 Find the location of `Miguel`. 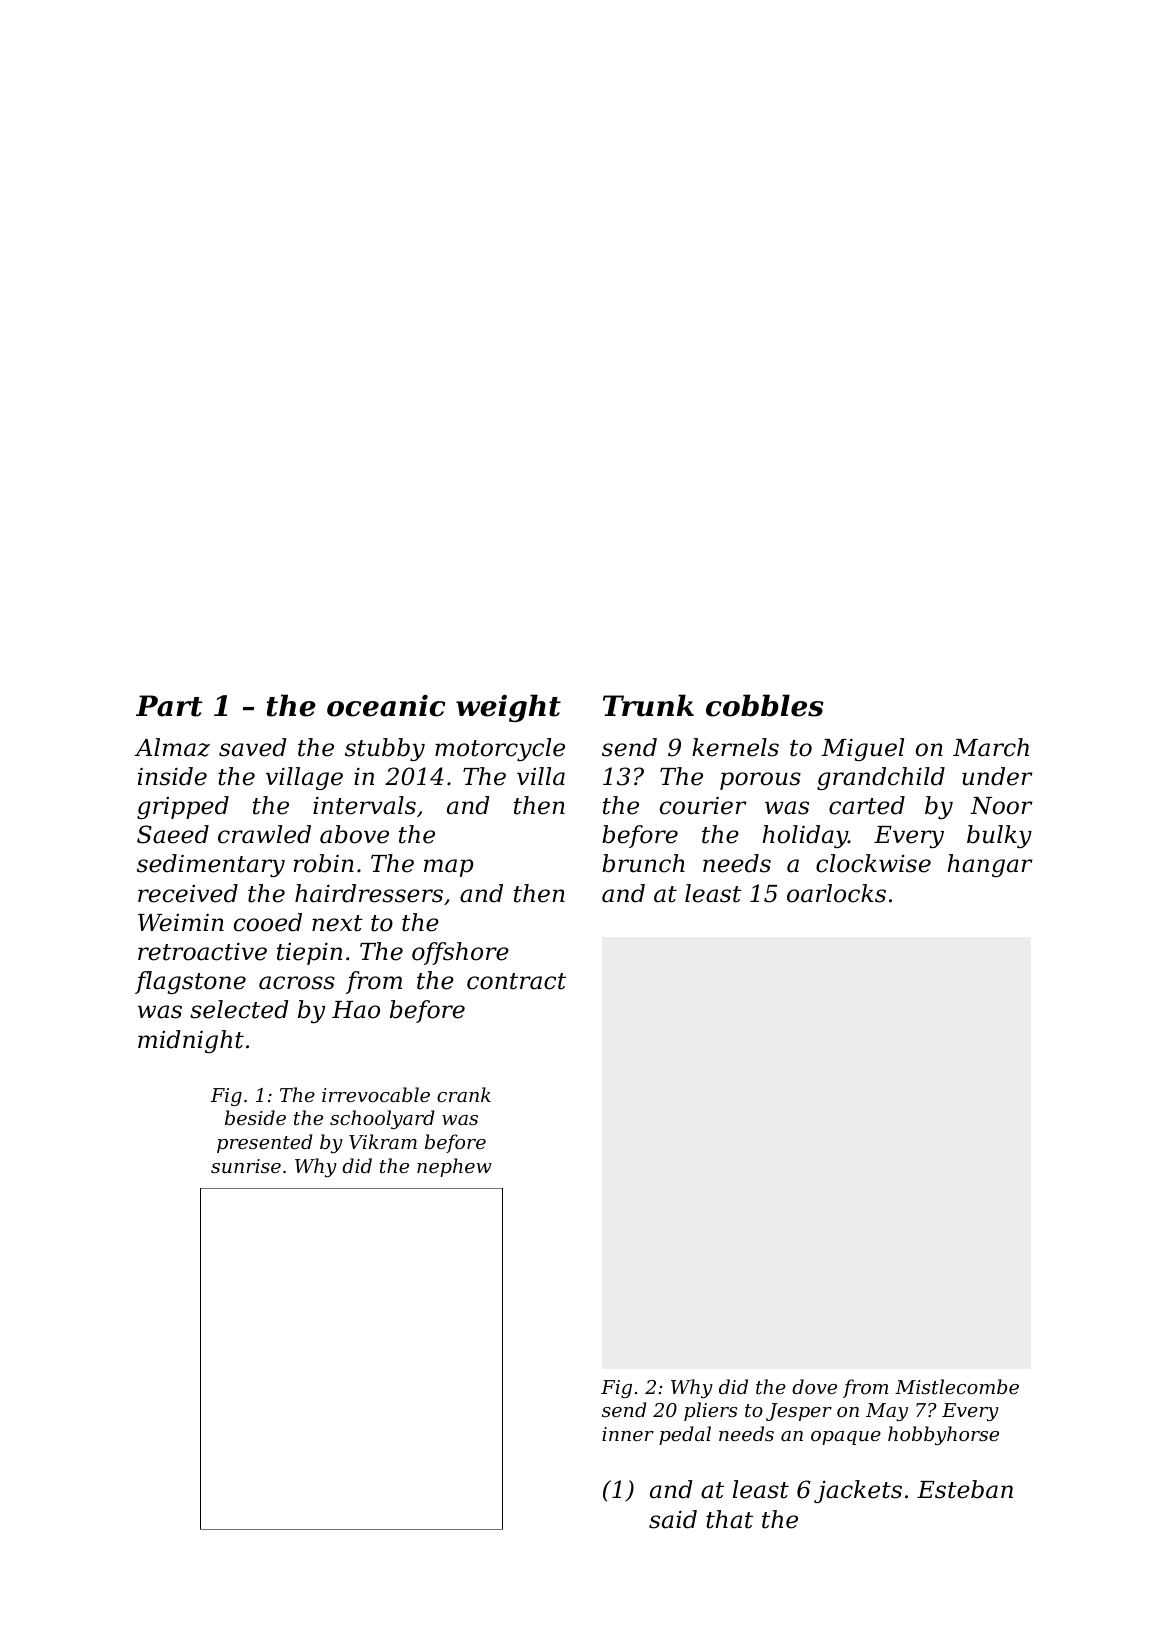

Miguel is located at coordinates (862, 749).
